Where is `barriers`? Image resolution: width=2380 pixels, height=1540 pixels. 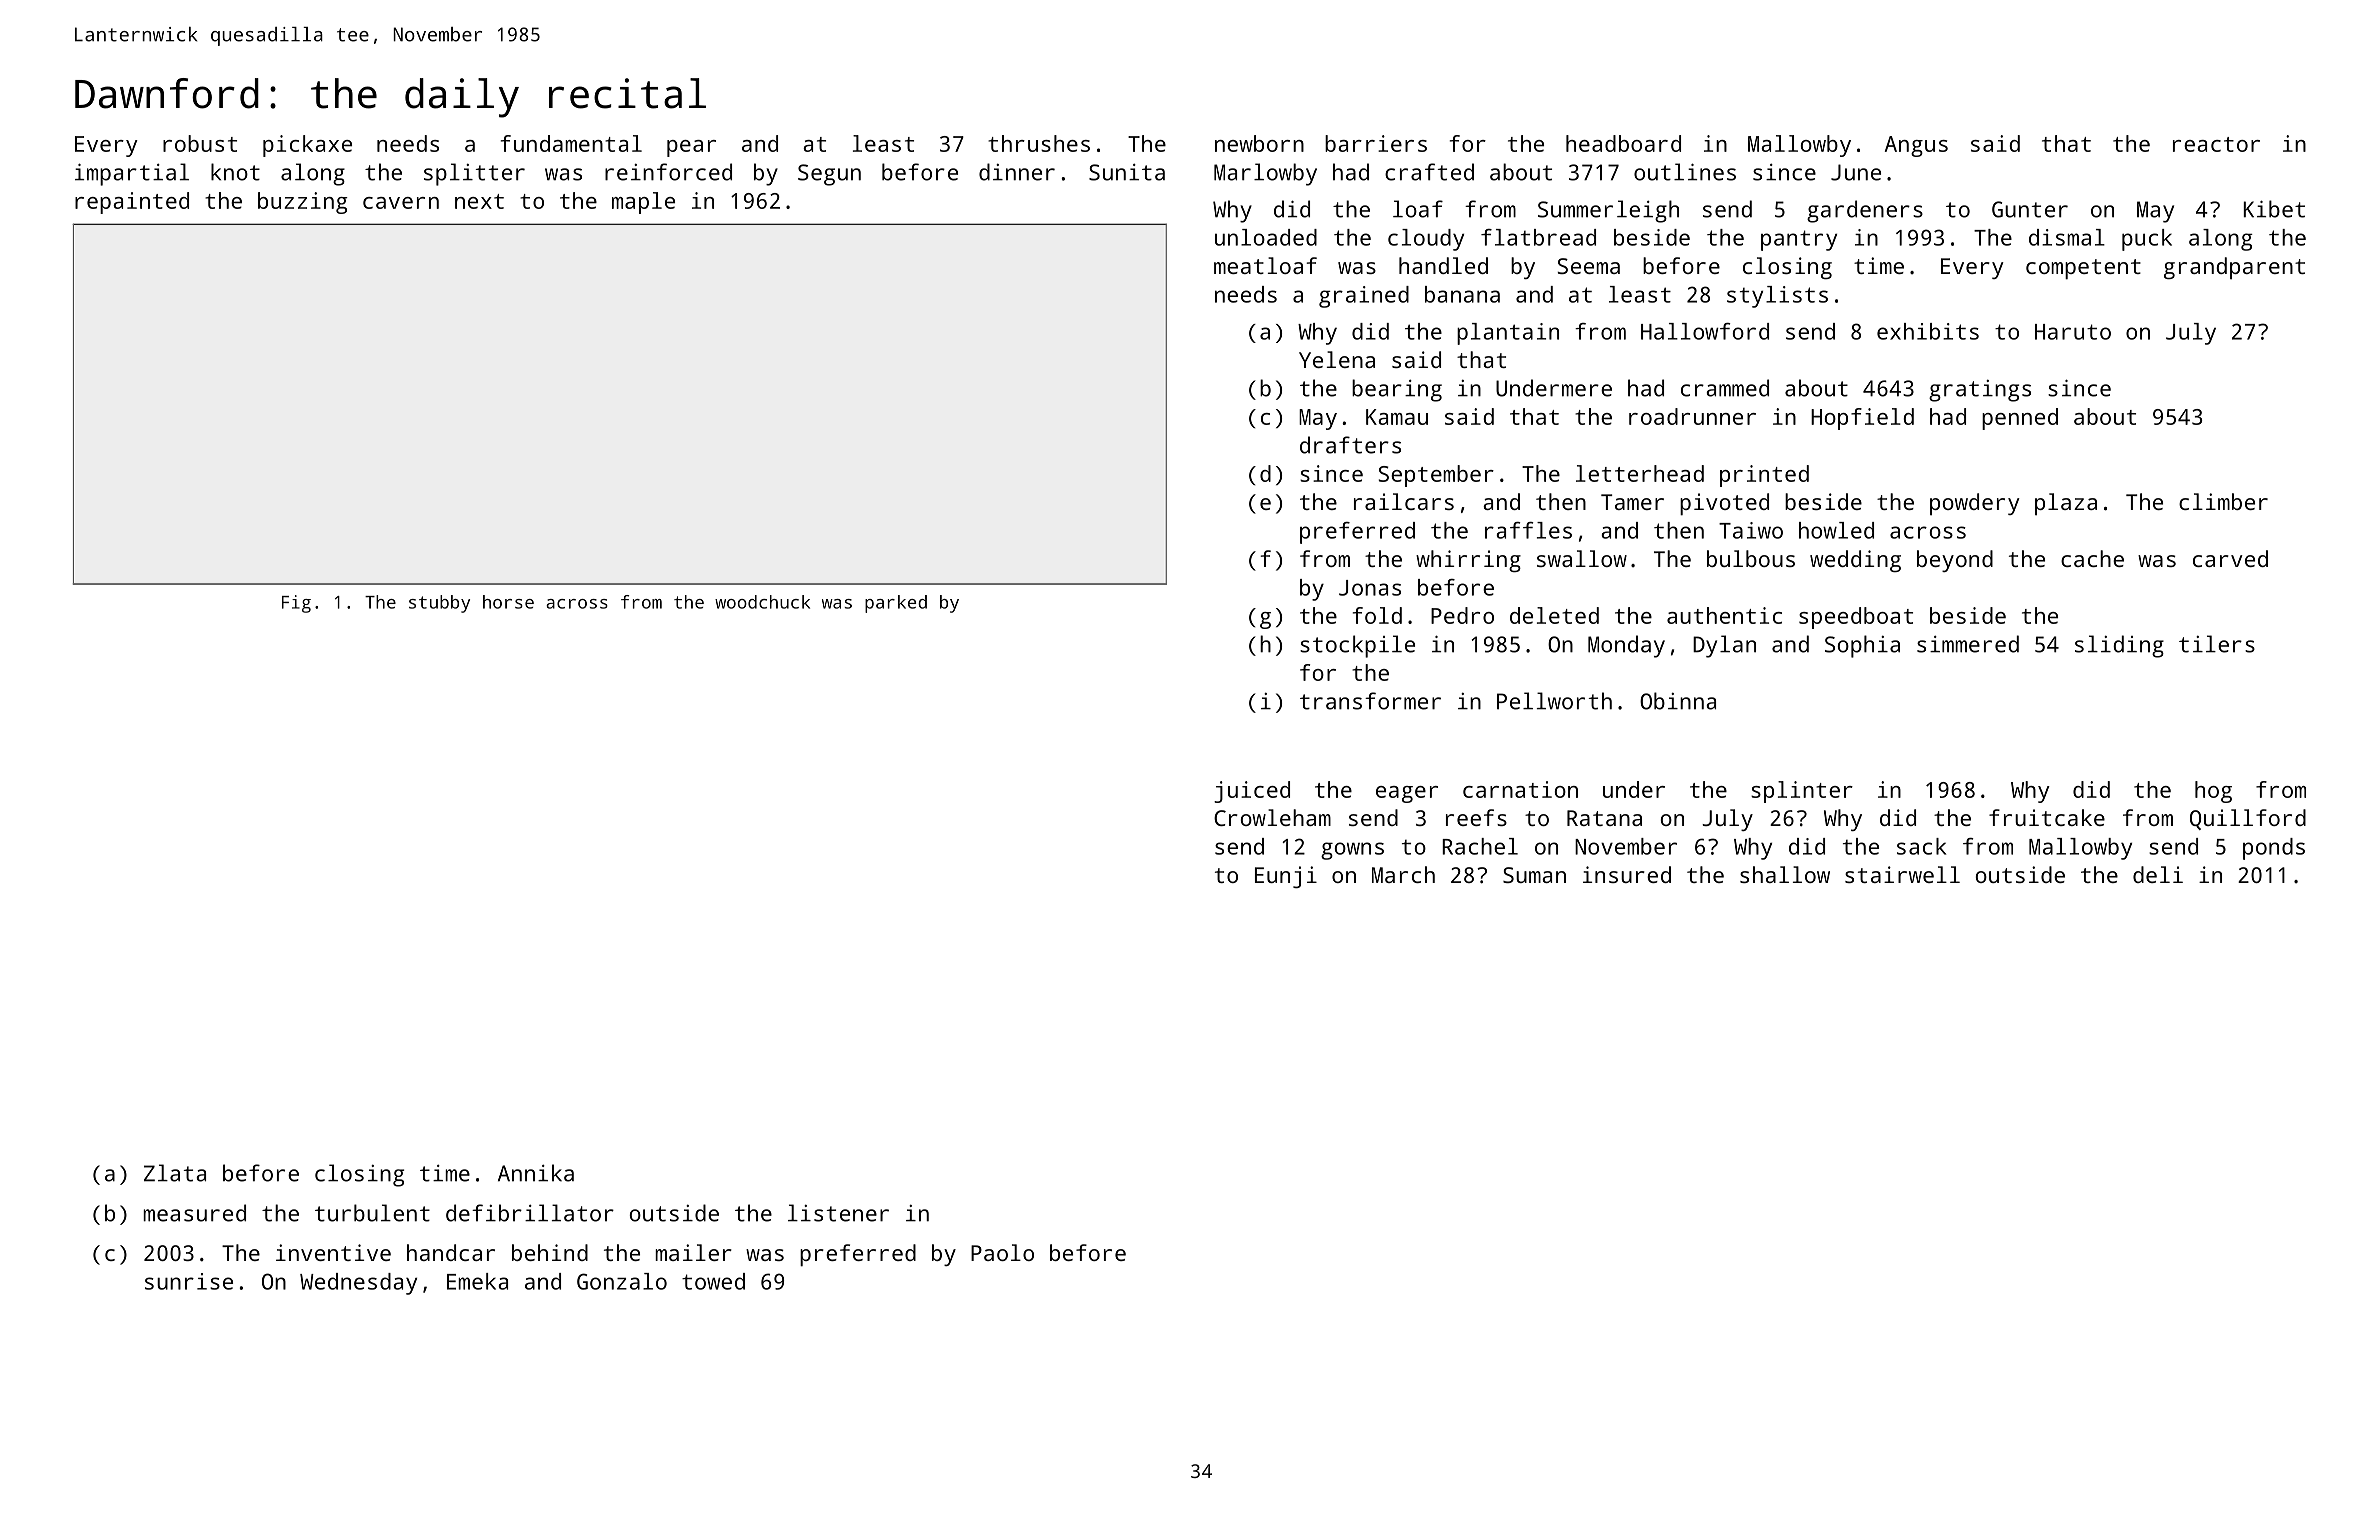
barriers is located at coordinates (1376, 143).
